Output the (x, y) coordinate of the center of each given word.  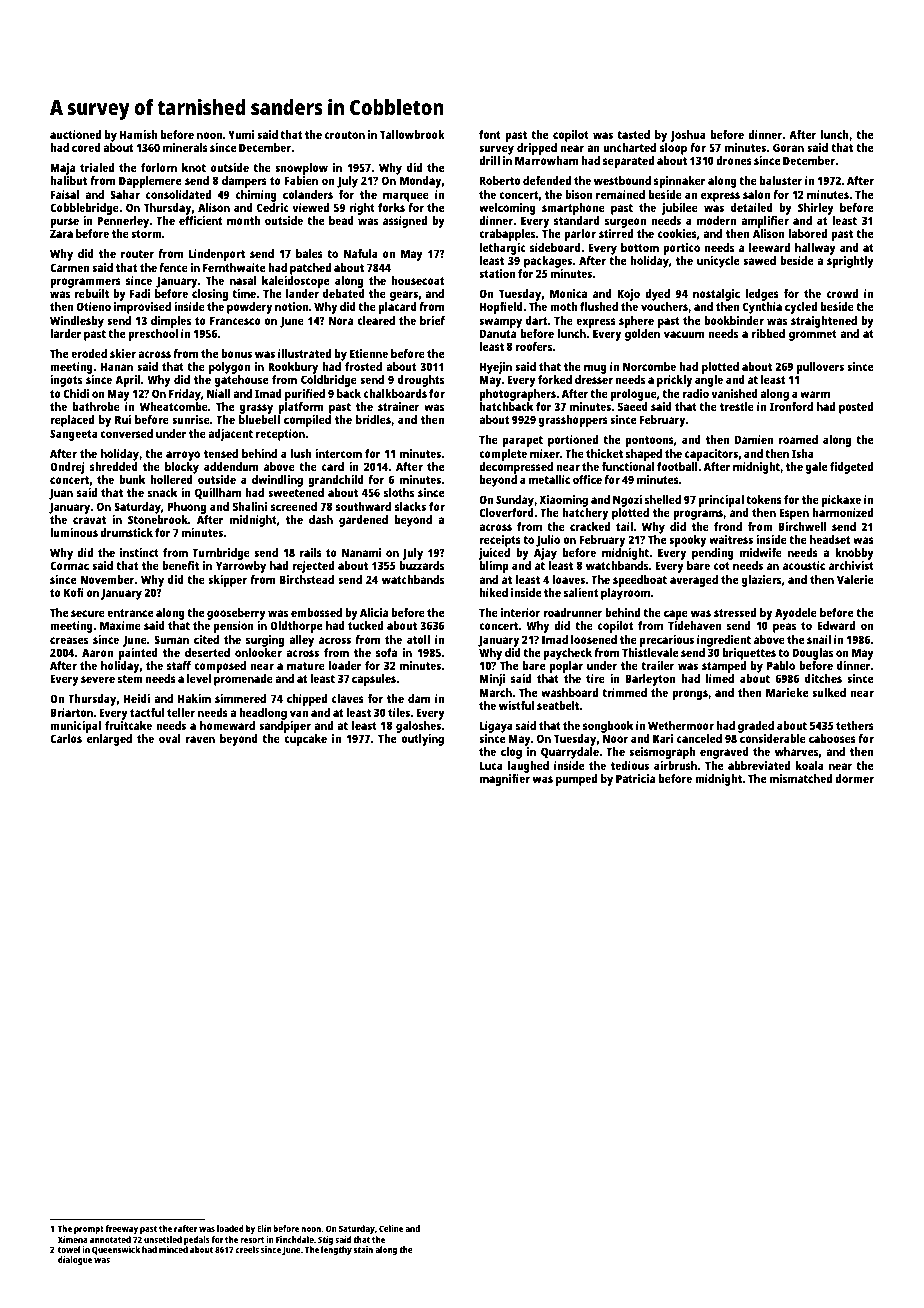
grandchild (336, 481)
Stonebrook (158, 519)
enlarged (109, 740)
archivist (851, 565)
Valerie (855, 579)
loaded (230, 1228)
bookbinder (734, 320)
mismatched (801, 778)
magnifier (505, 780)
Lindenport (217, 255)
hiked (494, 592)
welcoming (507, 209)
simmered (240, 698)
